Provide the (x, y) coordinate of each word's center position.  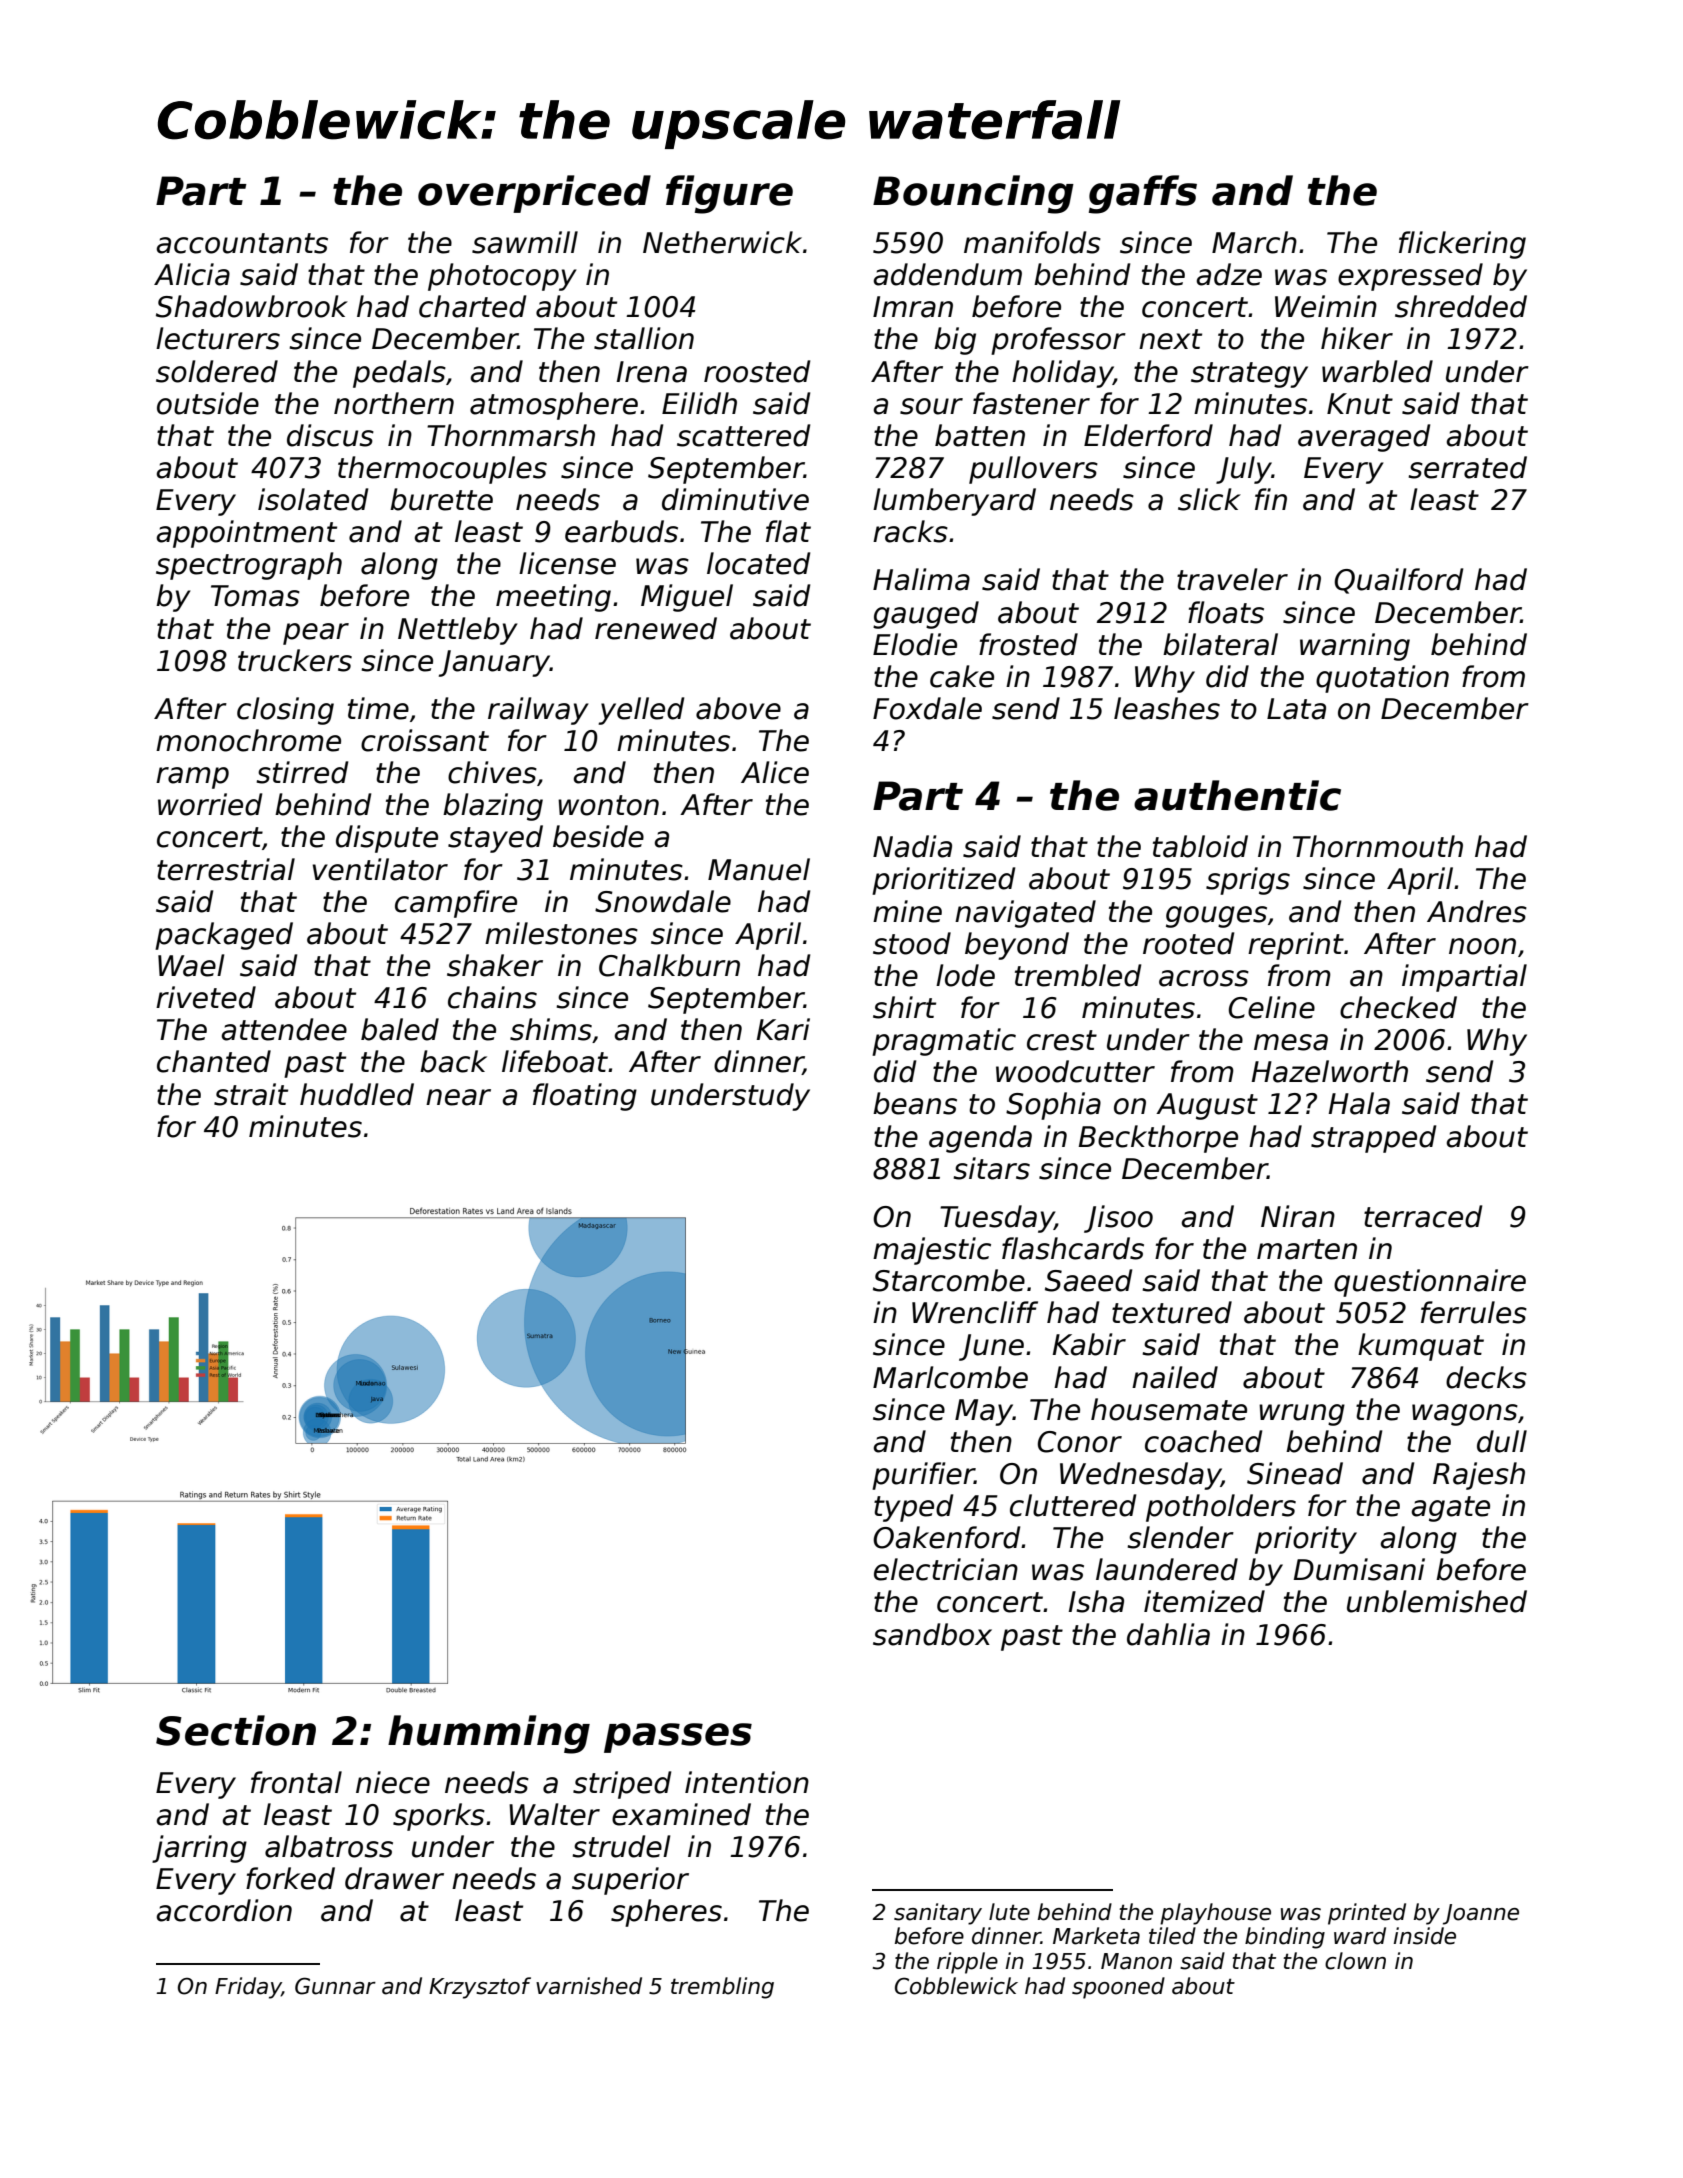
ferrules (1474, 1312)
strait (251, 1094)
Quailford (1398, 581)
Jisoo (1118, 1219)
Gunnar (335, 1986)
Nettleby (458, 631)
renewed (656, 628)
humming (489, 1734)
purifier (923, 1476)
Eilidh (699, 403)
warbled (1377, 371)
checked (1398, 1007)
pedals (399, 374)
